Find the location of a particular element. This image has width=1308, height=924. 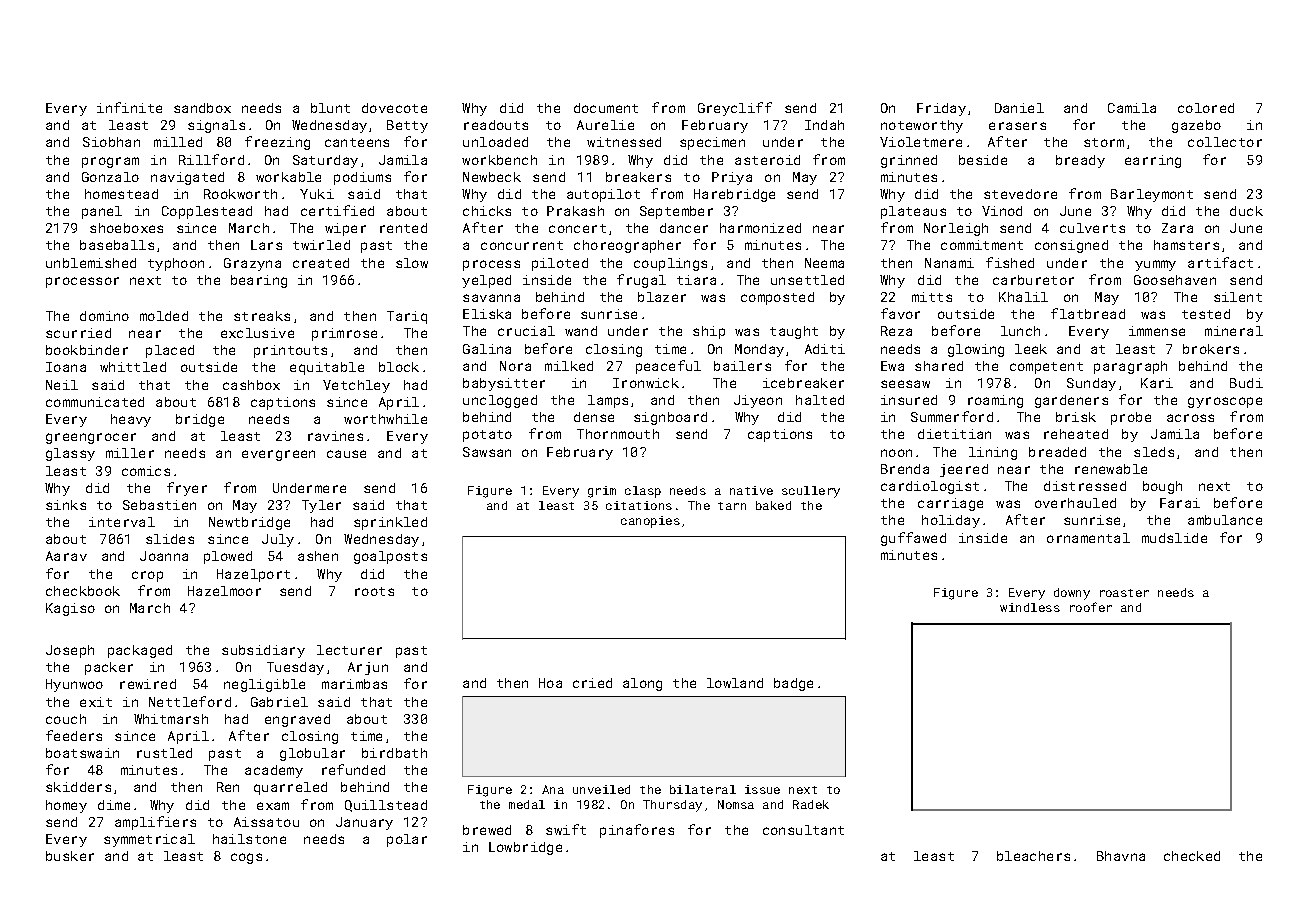

stevedore is located at coordinates (1020, 194).
